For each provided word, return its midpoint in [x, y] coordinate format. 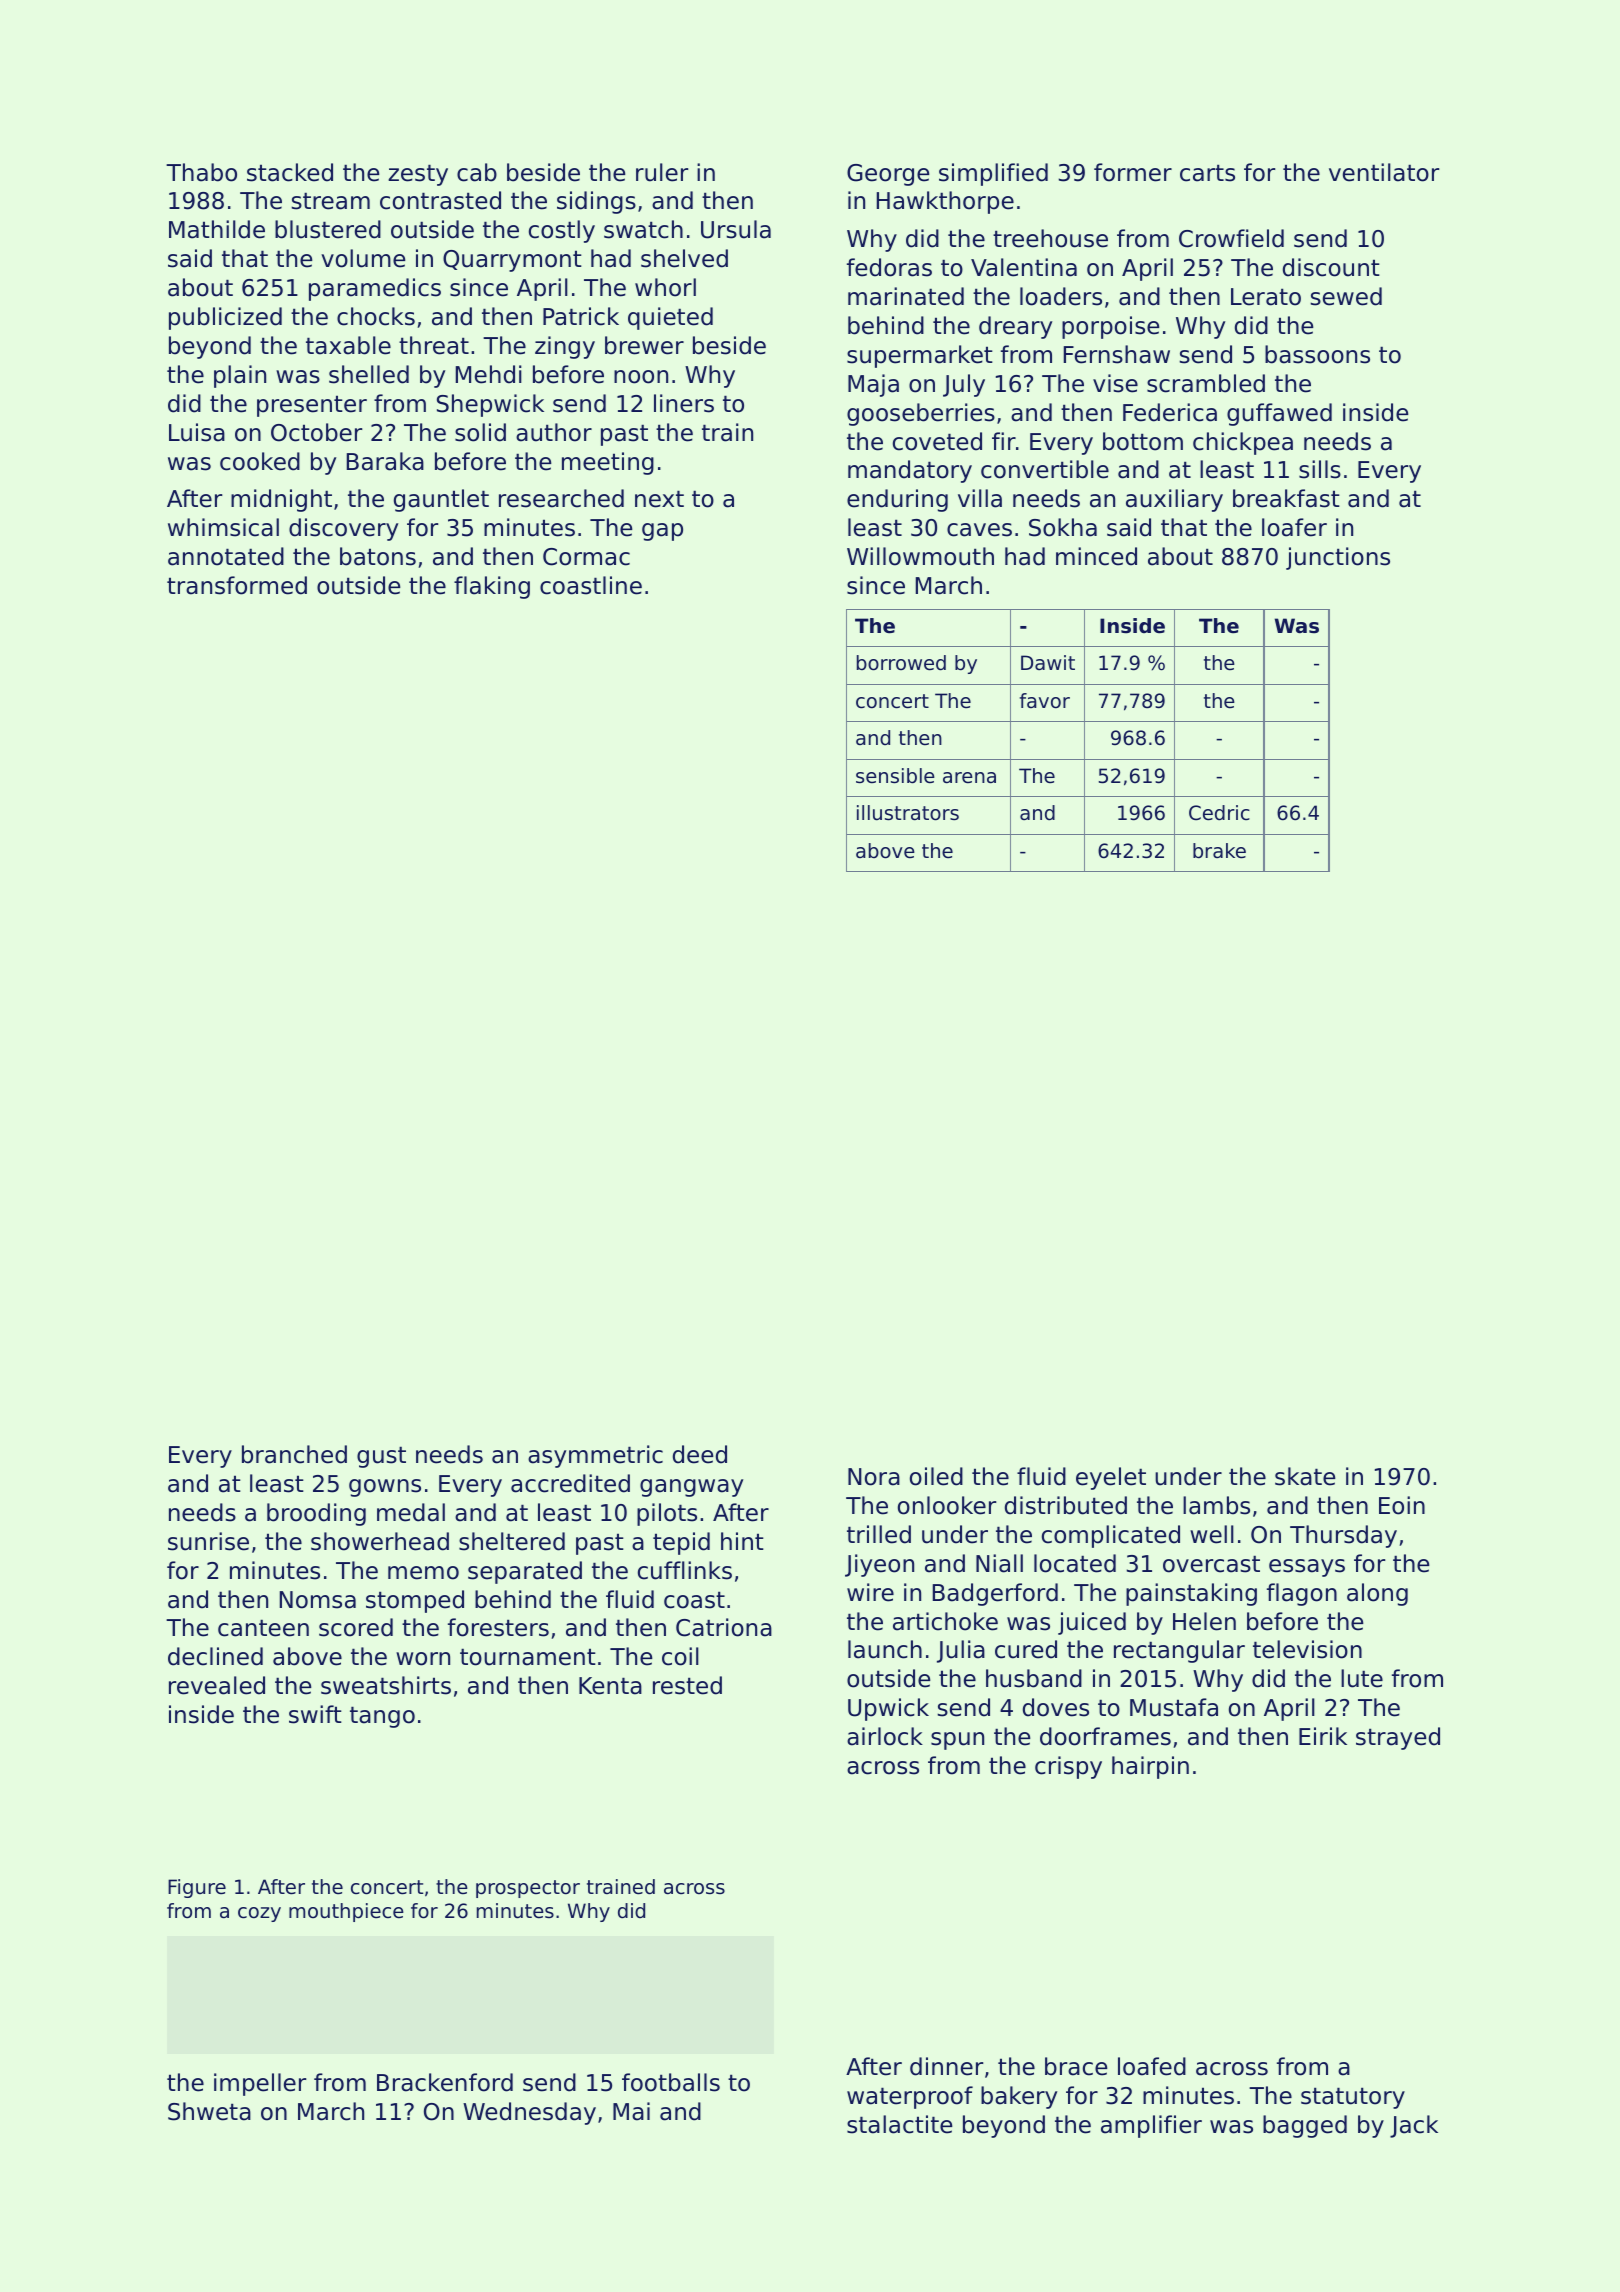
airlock [885, 1736]
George [888, 175]
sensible [895, 776]
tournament [528, 1657]
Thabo [201, 172]
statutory [1353, 2098]
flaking [492, 587]
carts [1207, 173]
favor [1045, 701]
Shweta [209, 2111]
